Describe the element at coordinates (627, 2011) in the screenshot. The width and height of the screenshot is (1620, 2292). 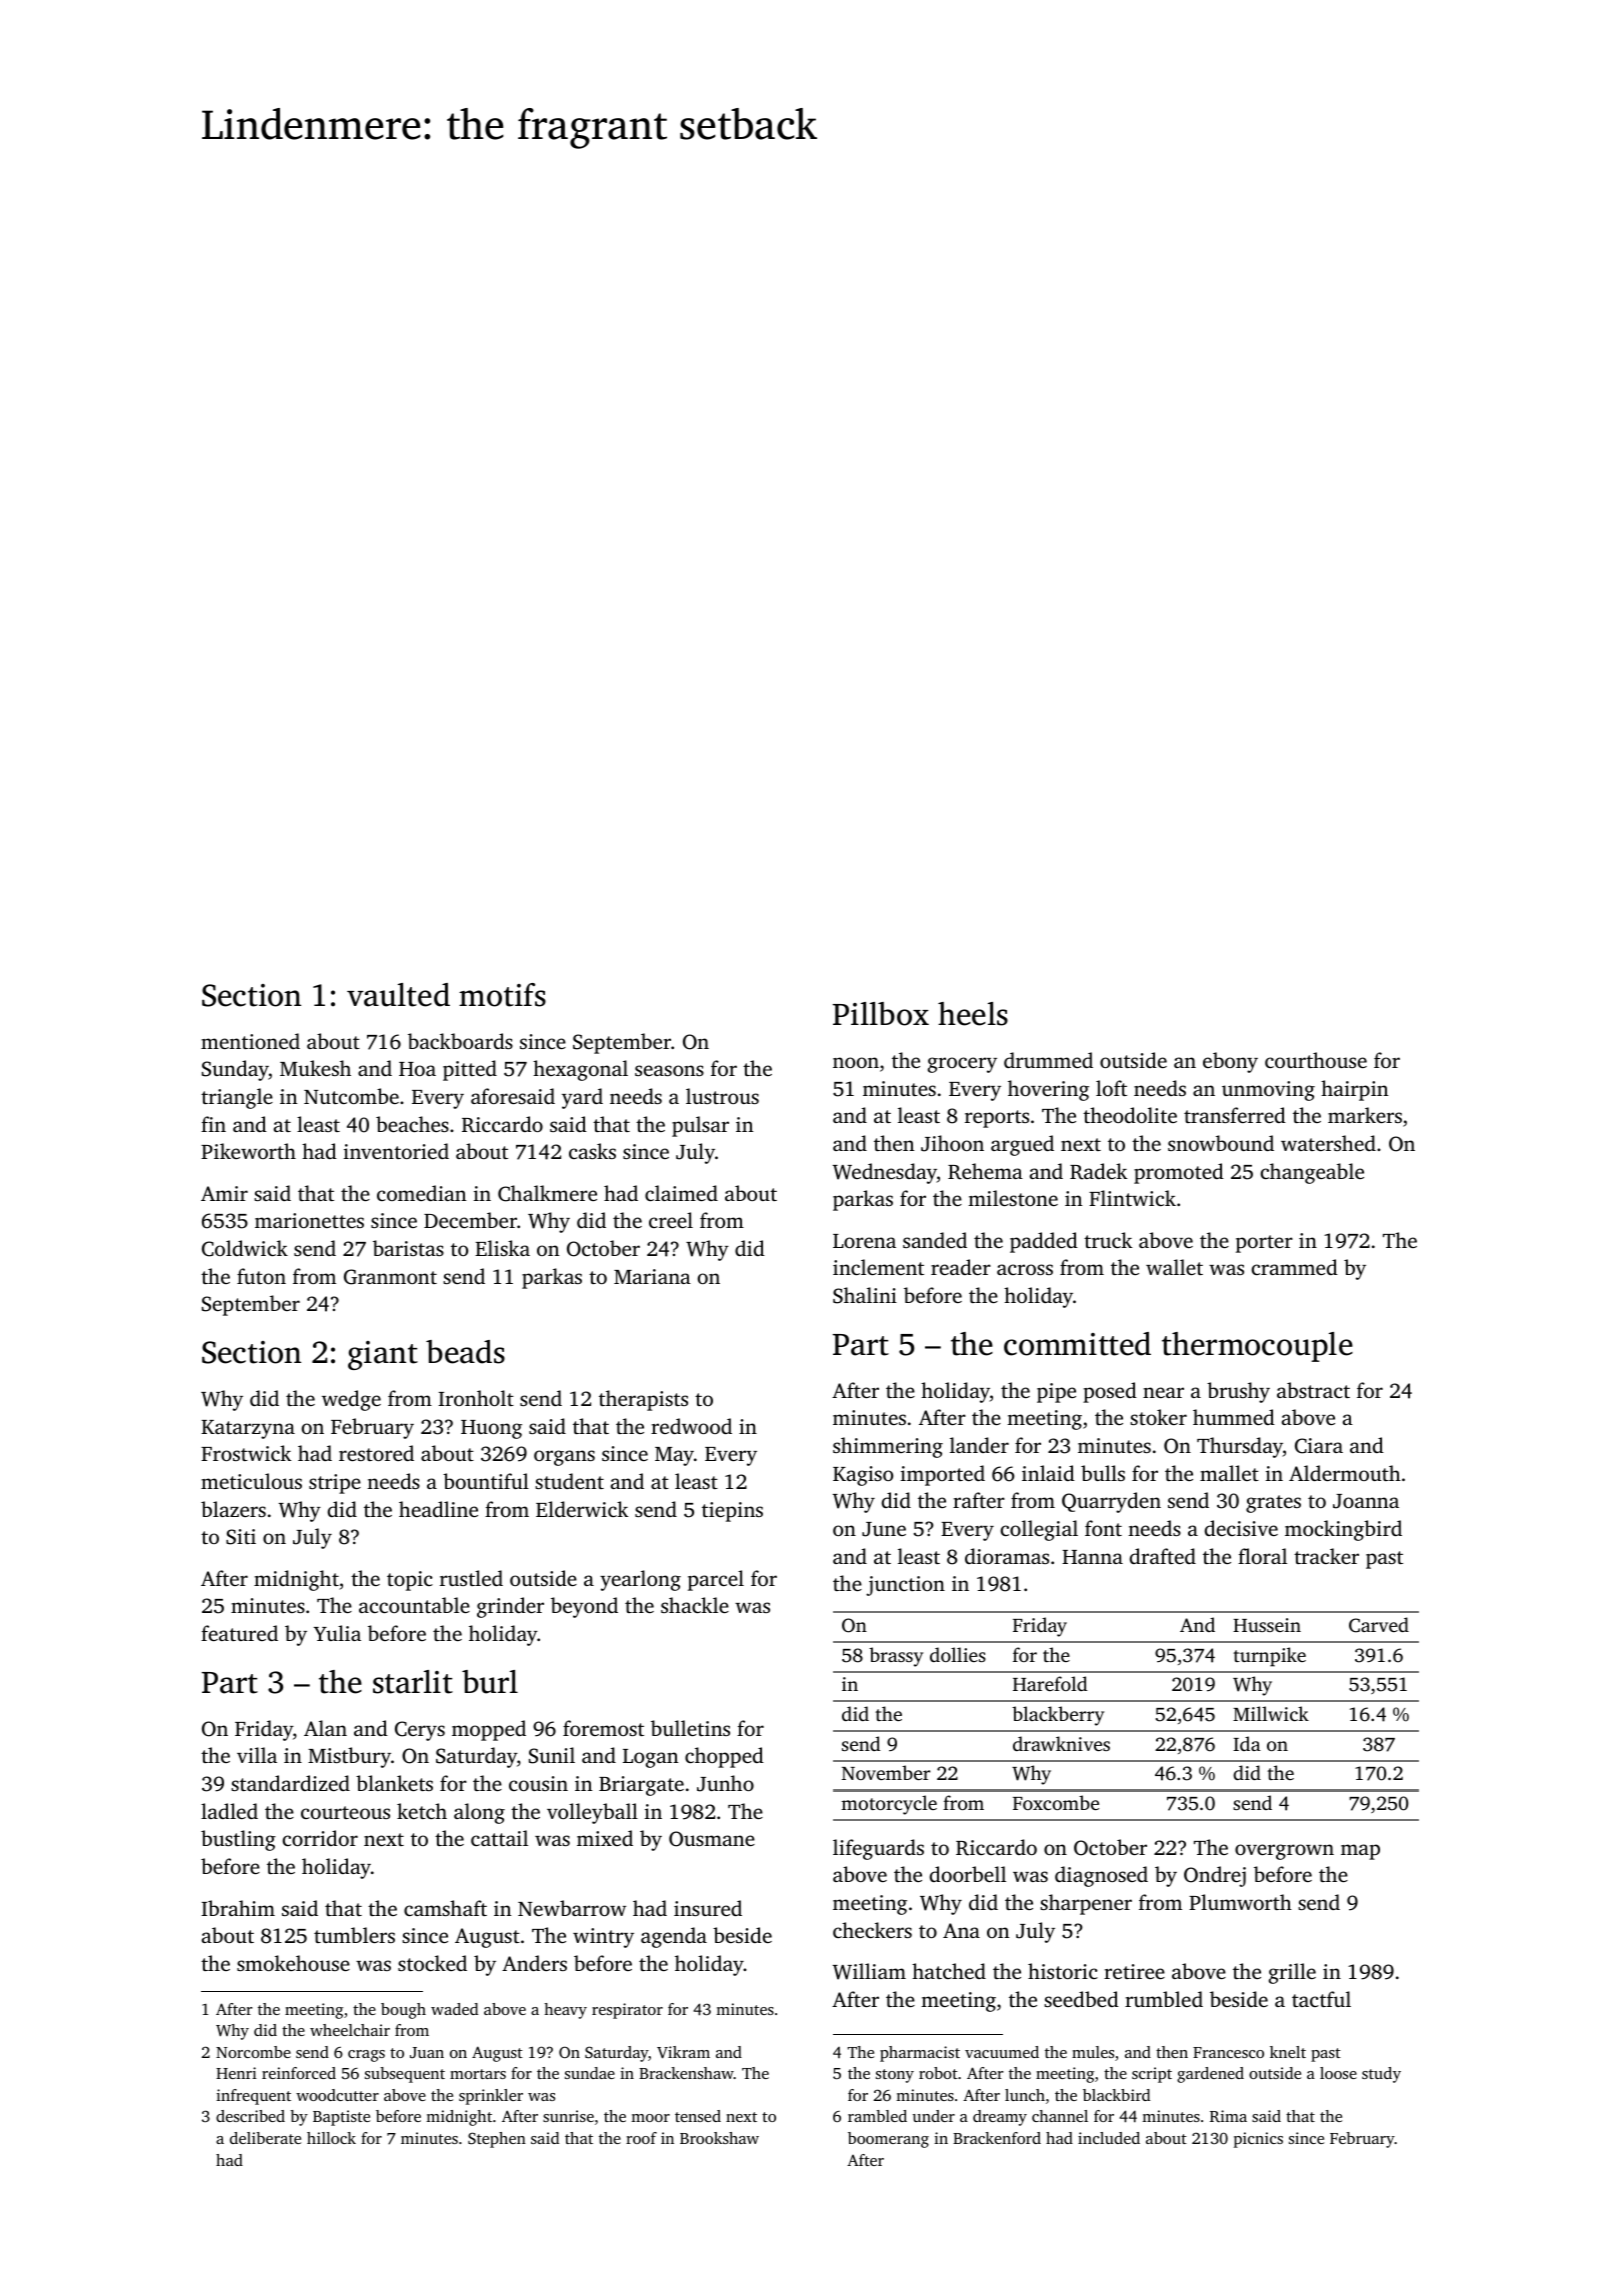
I see `respirator` at that location.
